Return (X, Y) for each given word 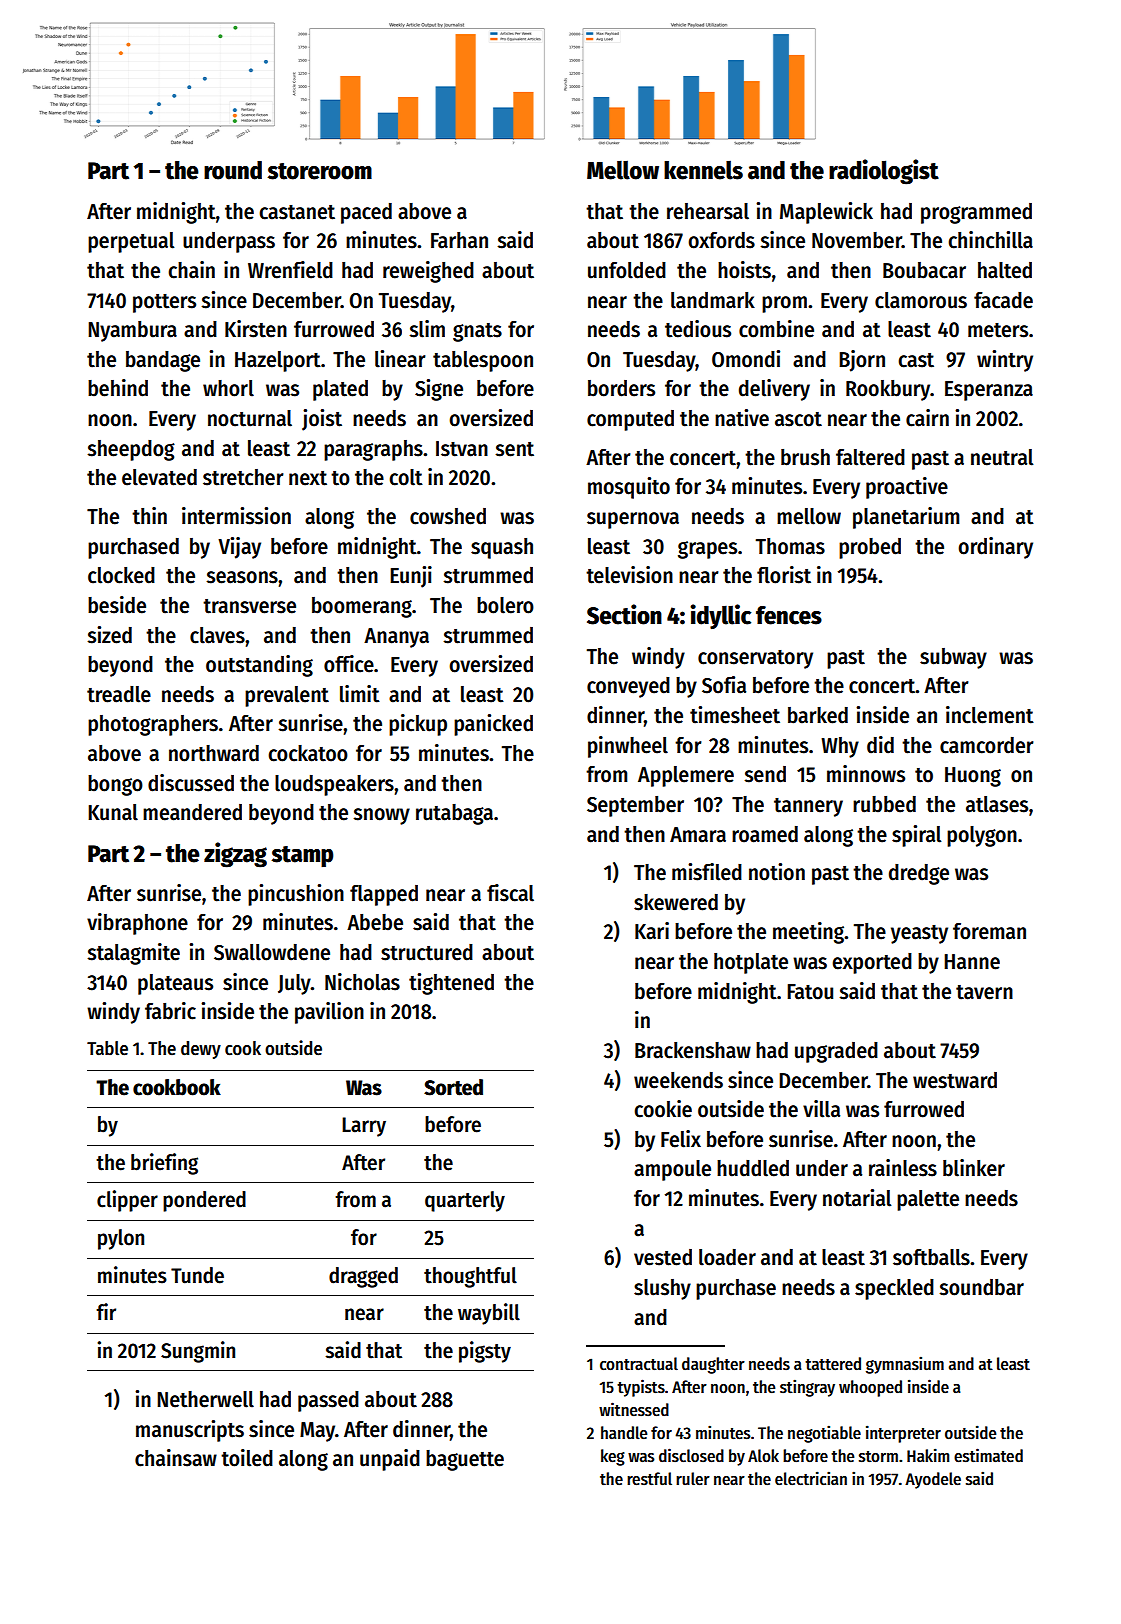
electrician (811, 1478)
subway (953, 658)
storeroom (319, 171)
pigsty (485, 1352)
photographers (153, 725)
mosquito (629, 488)
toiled (247, 1458)
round (233, 170)
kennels (703, 170)
